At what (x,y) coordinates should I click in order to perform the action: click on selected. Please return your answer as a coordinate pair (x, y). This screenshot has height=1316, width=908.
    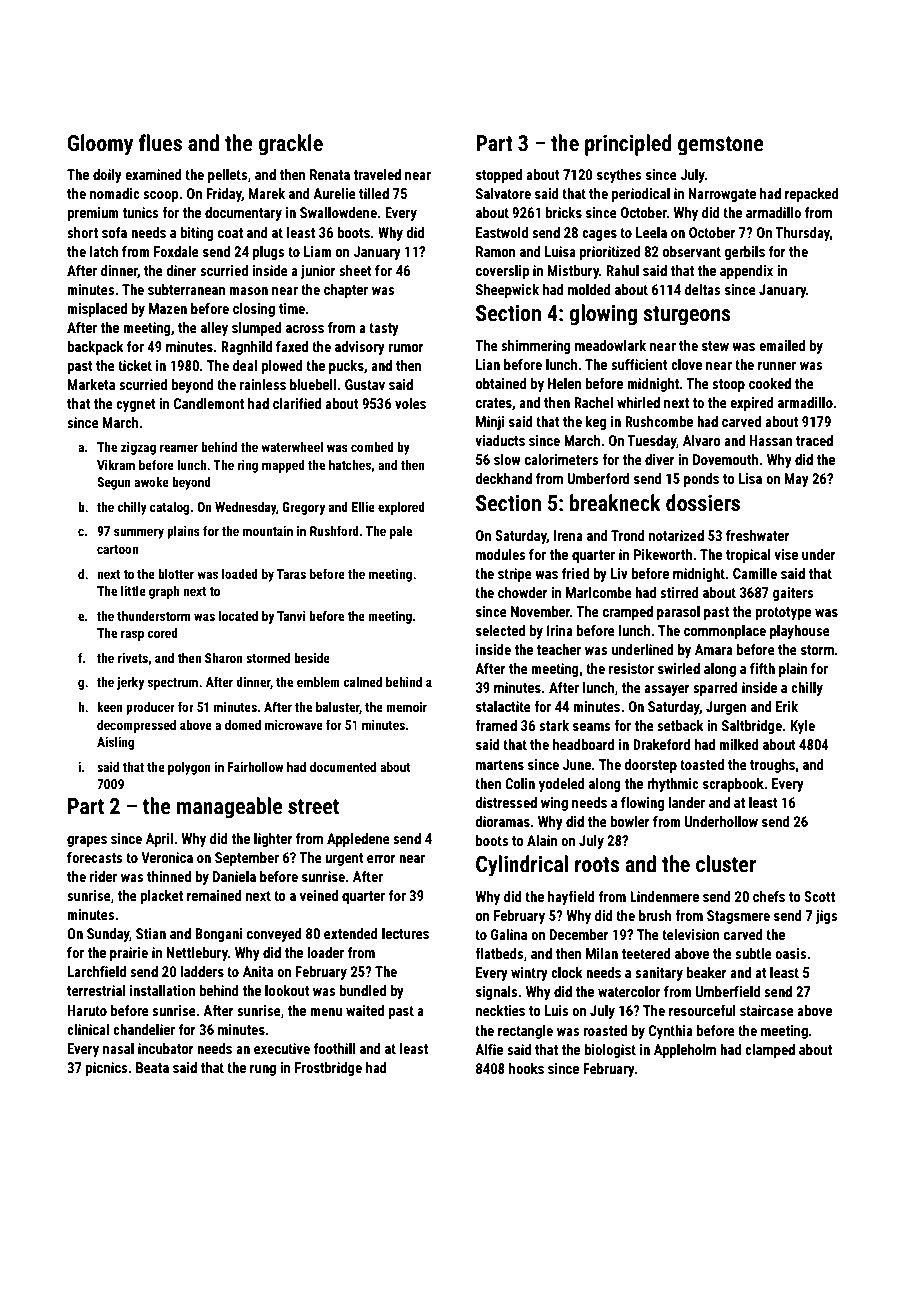
    Looking at the image, I should click on (500, 630).
